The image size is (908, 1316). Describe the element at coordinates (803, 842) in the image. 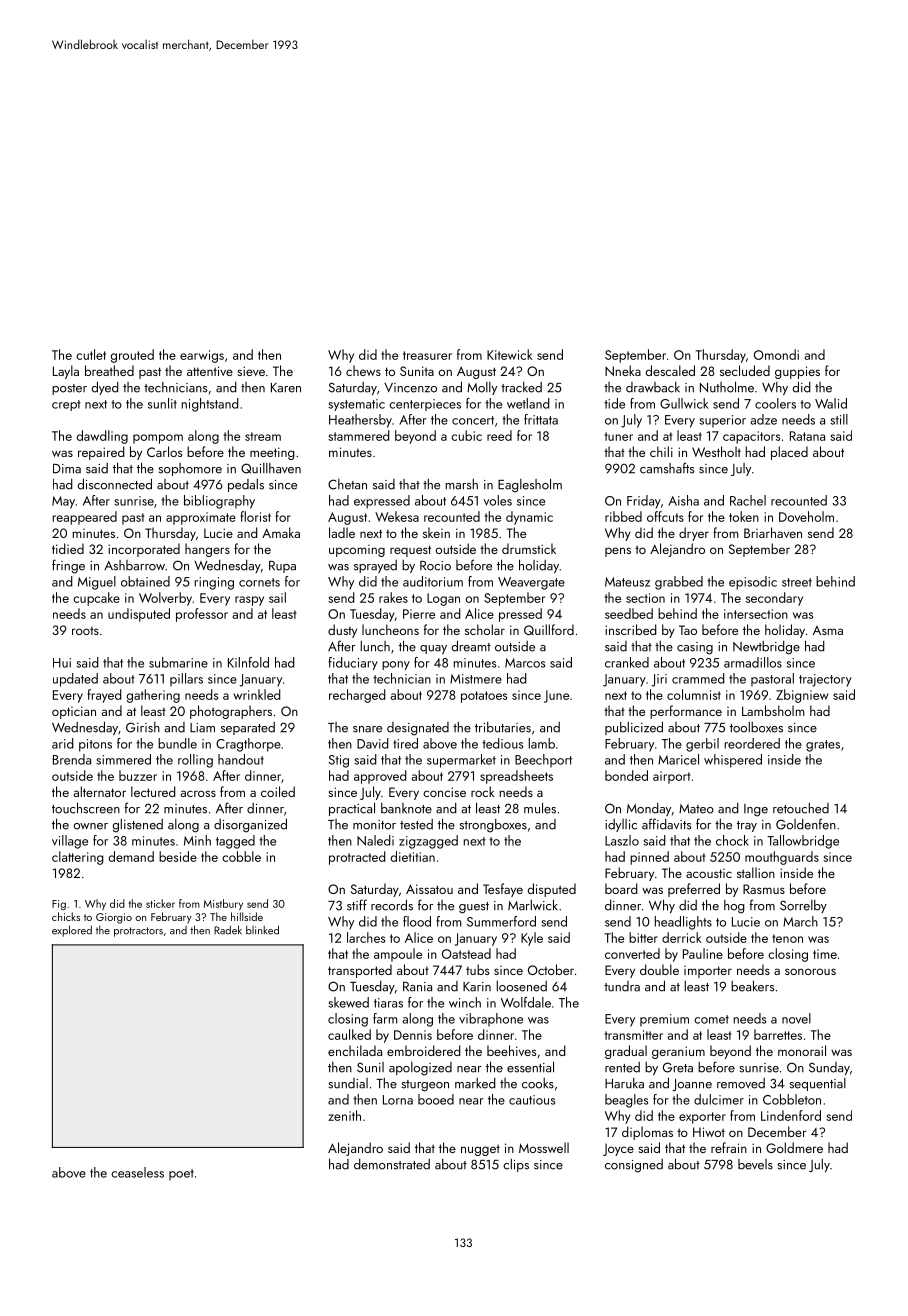

I see `Tallowbridge` at that location.
